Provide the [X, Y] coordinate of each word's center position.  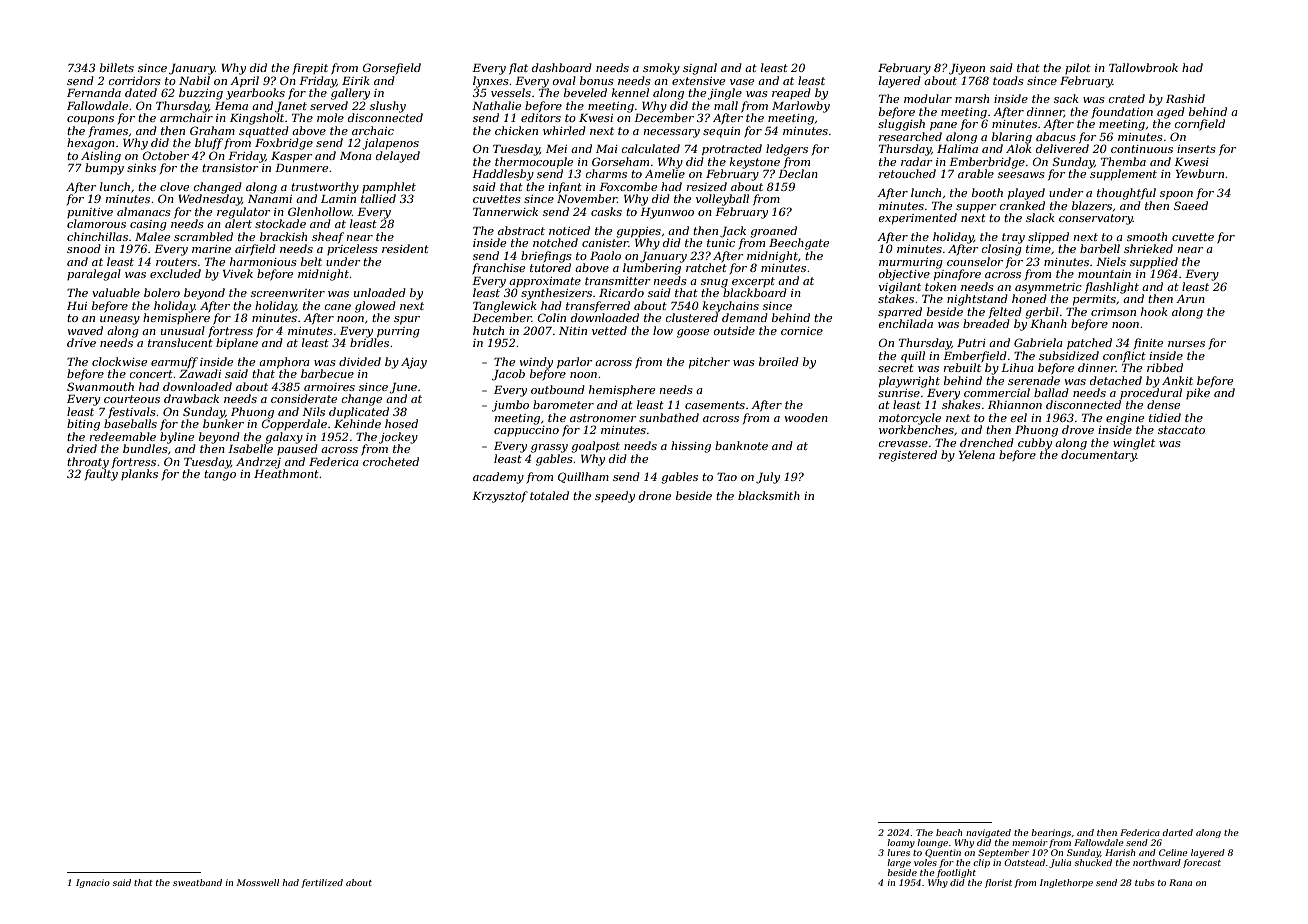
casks [606, 211]
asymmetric [1048, 288]
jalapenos [390, 144]
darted [1178, 832]
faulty [101, 475]
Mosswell [258, 882]
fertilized [322, 883]
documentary [1099, 456]
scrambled [203, 236]
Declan [798, 173]
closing [1002, 250]
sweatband [197, 882]
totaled [549, 495]
